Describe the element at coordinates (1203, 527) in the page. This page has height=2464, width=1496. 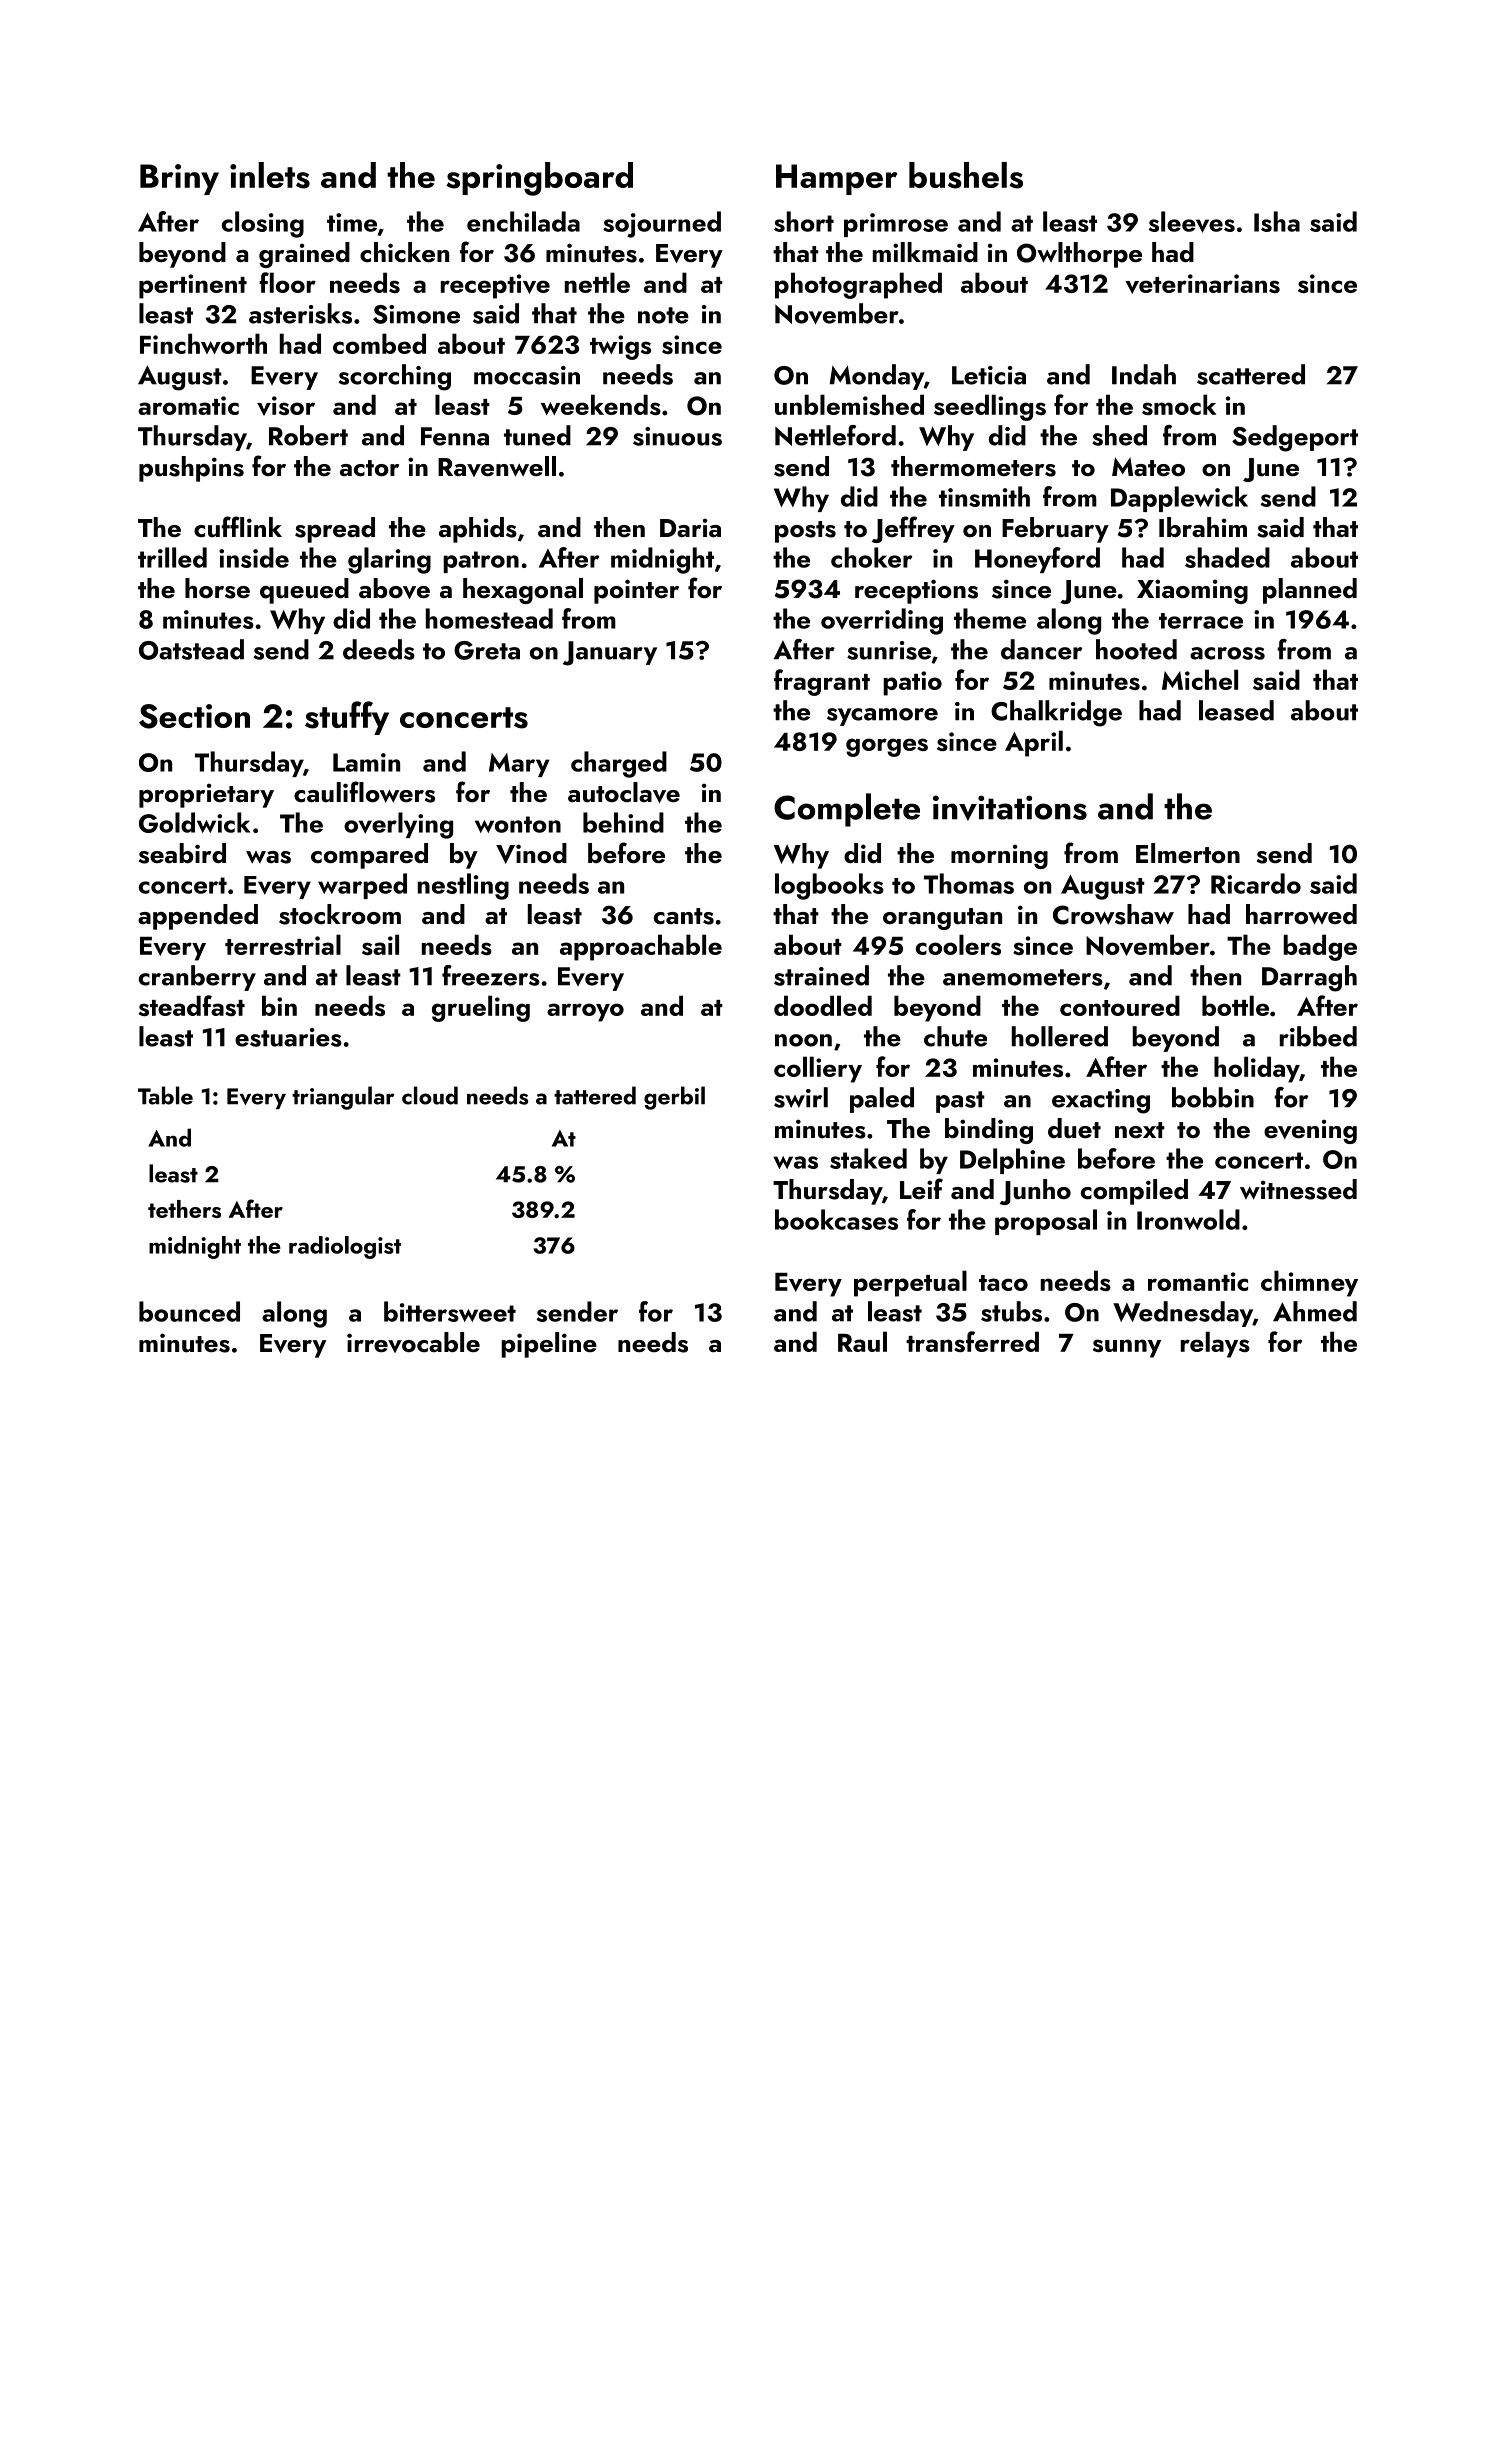
I see `Ibrahim` at that location.
